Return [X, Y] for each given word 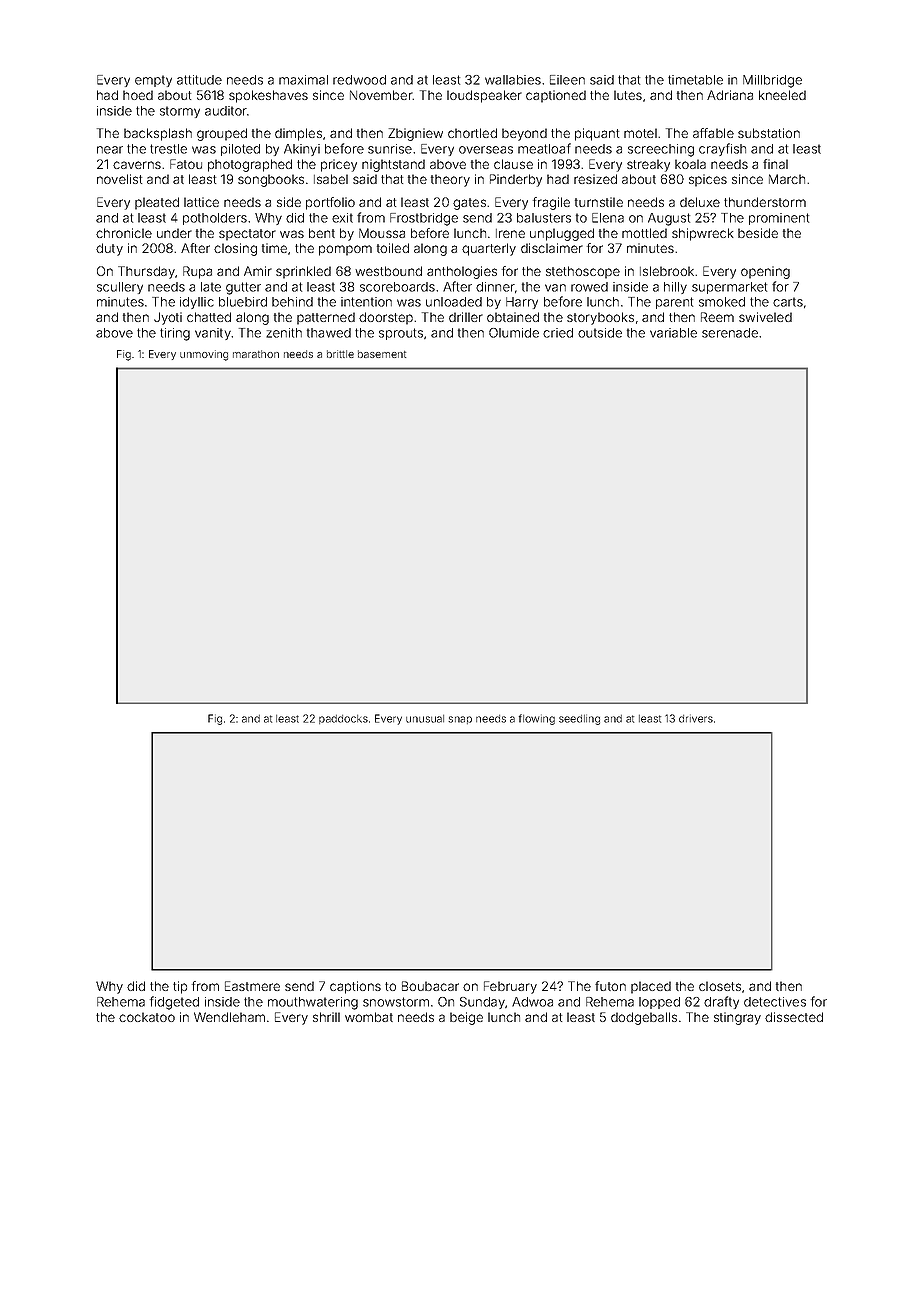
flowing [537, 719]
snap [460, 720]
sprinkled [303, 272]
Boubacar [430, 986]
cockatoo [147, 1017]
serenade [730, 333]
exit [342, 218]
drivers [696, 718]
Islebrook [667, 271]
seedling [579, 719]
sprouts [401, 334]
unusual [425, 719]
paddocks [343, 719]
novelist [119, 179]
